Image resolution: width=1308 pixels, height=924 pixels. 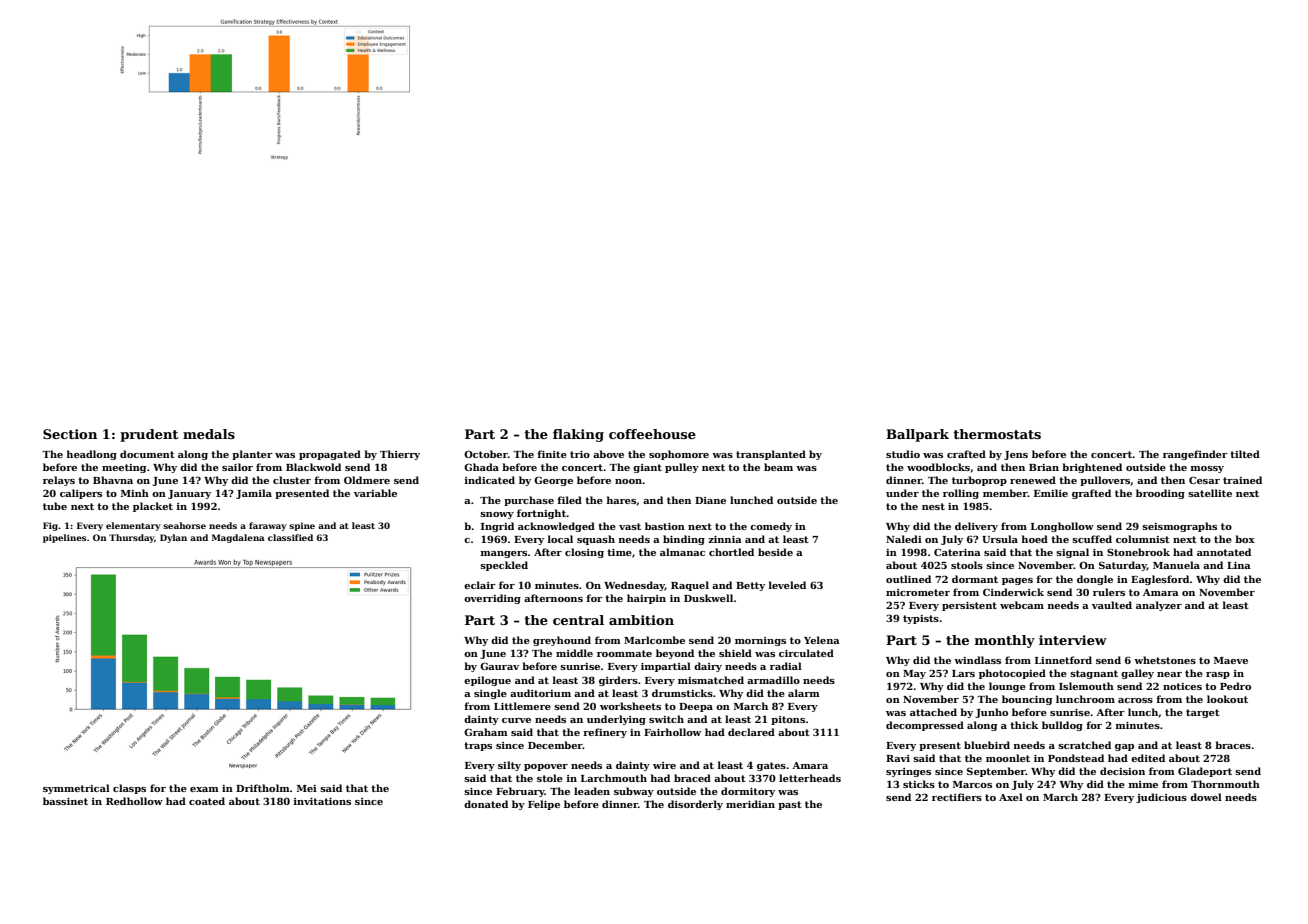 What do you see at coordinates (696, 707) in the image?
I see `Deepa` at bounding box center [696, 707].
